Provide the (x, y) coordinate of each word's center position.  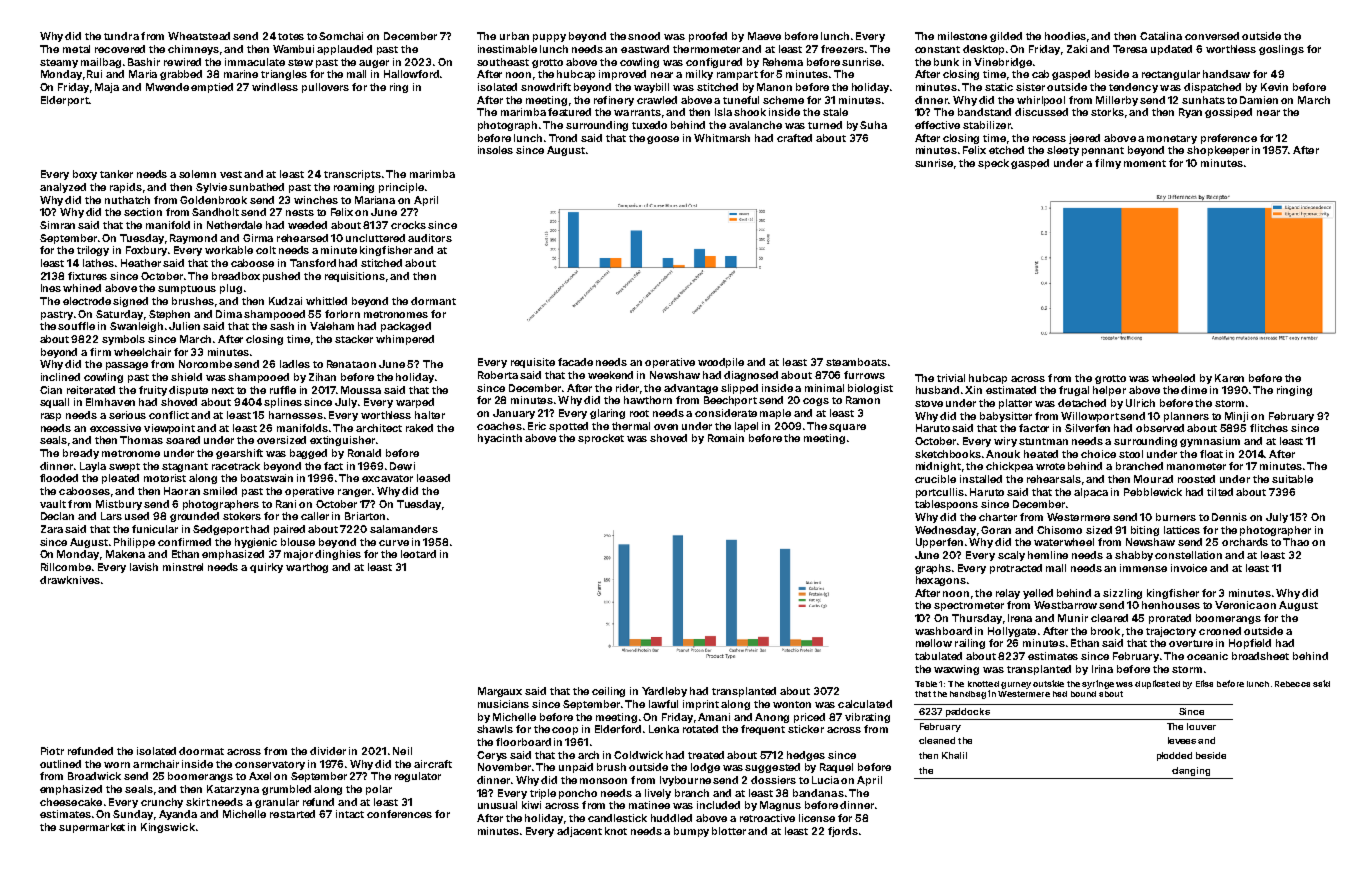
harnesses (296, 415)
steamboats (856, 362)
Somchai (341, 36)
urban (514, 36)
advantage (691, 389)
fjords (843, 832)
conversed (1212, 36)
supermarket (92, 828)
